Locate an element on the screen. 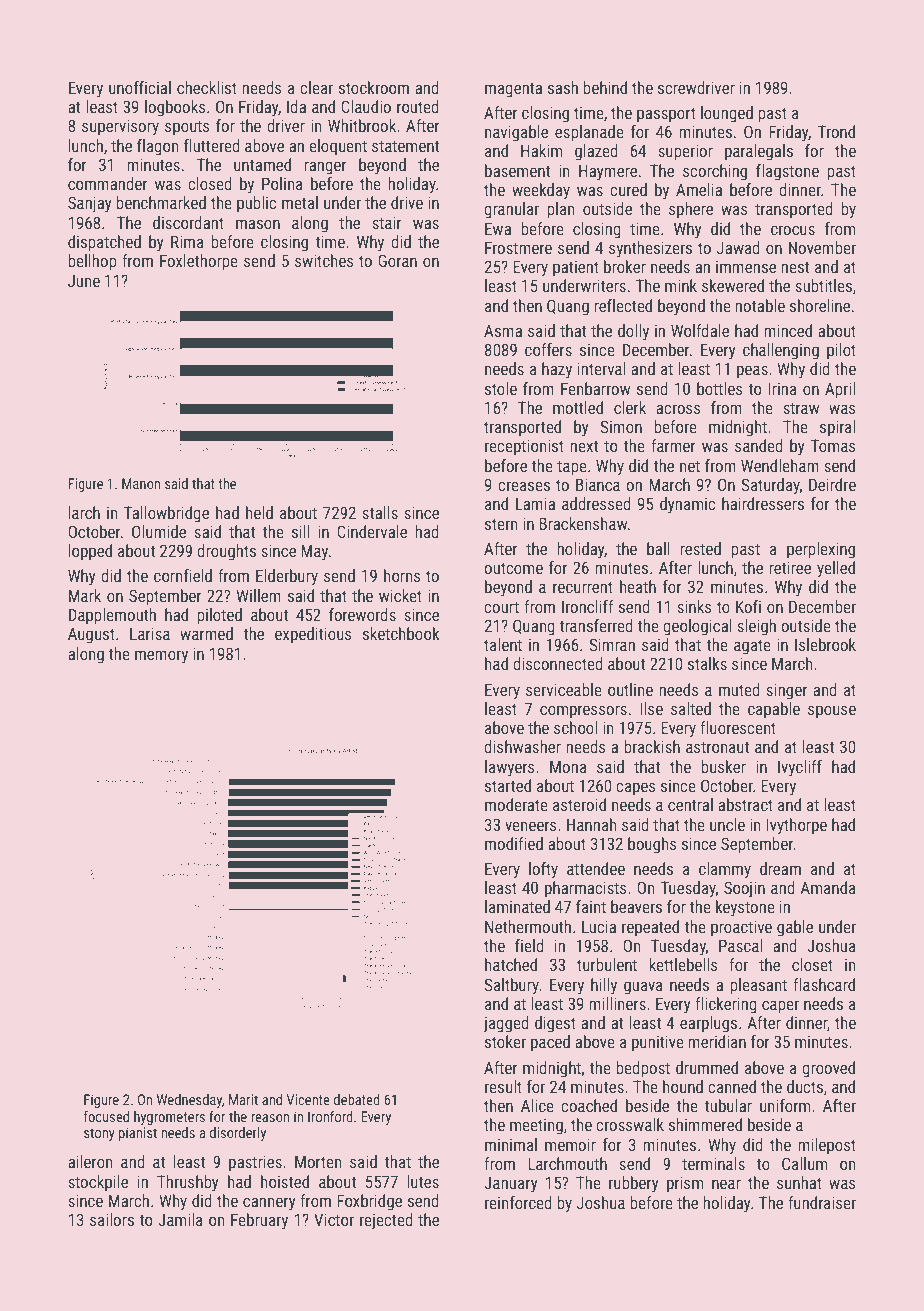 This screenshot has width=924, height=1311. sailors is located at coordinates (112, 1219).
